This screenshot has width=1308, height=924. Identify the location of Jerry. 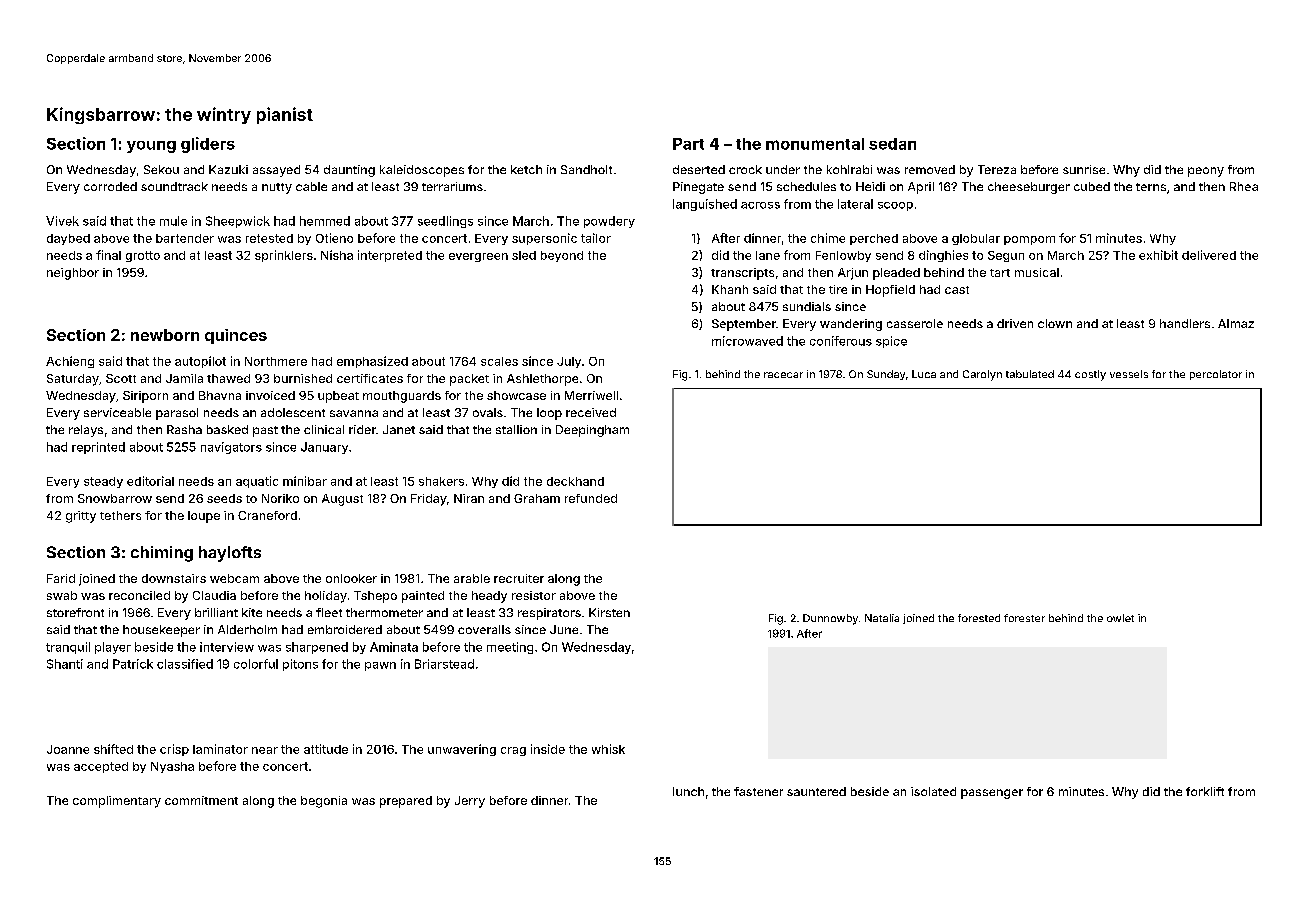
(470, 802).
